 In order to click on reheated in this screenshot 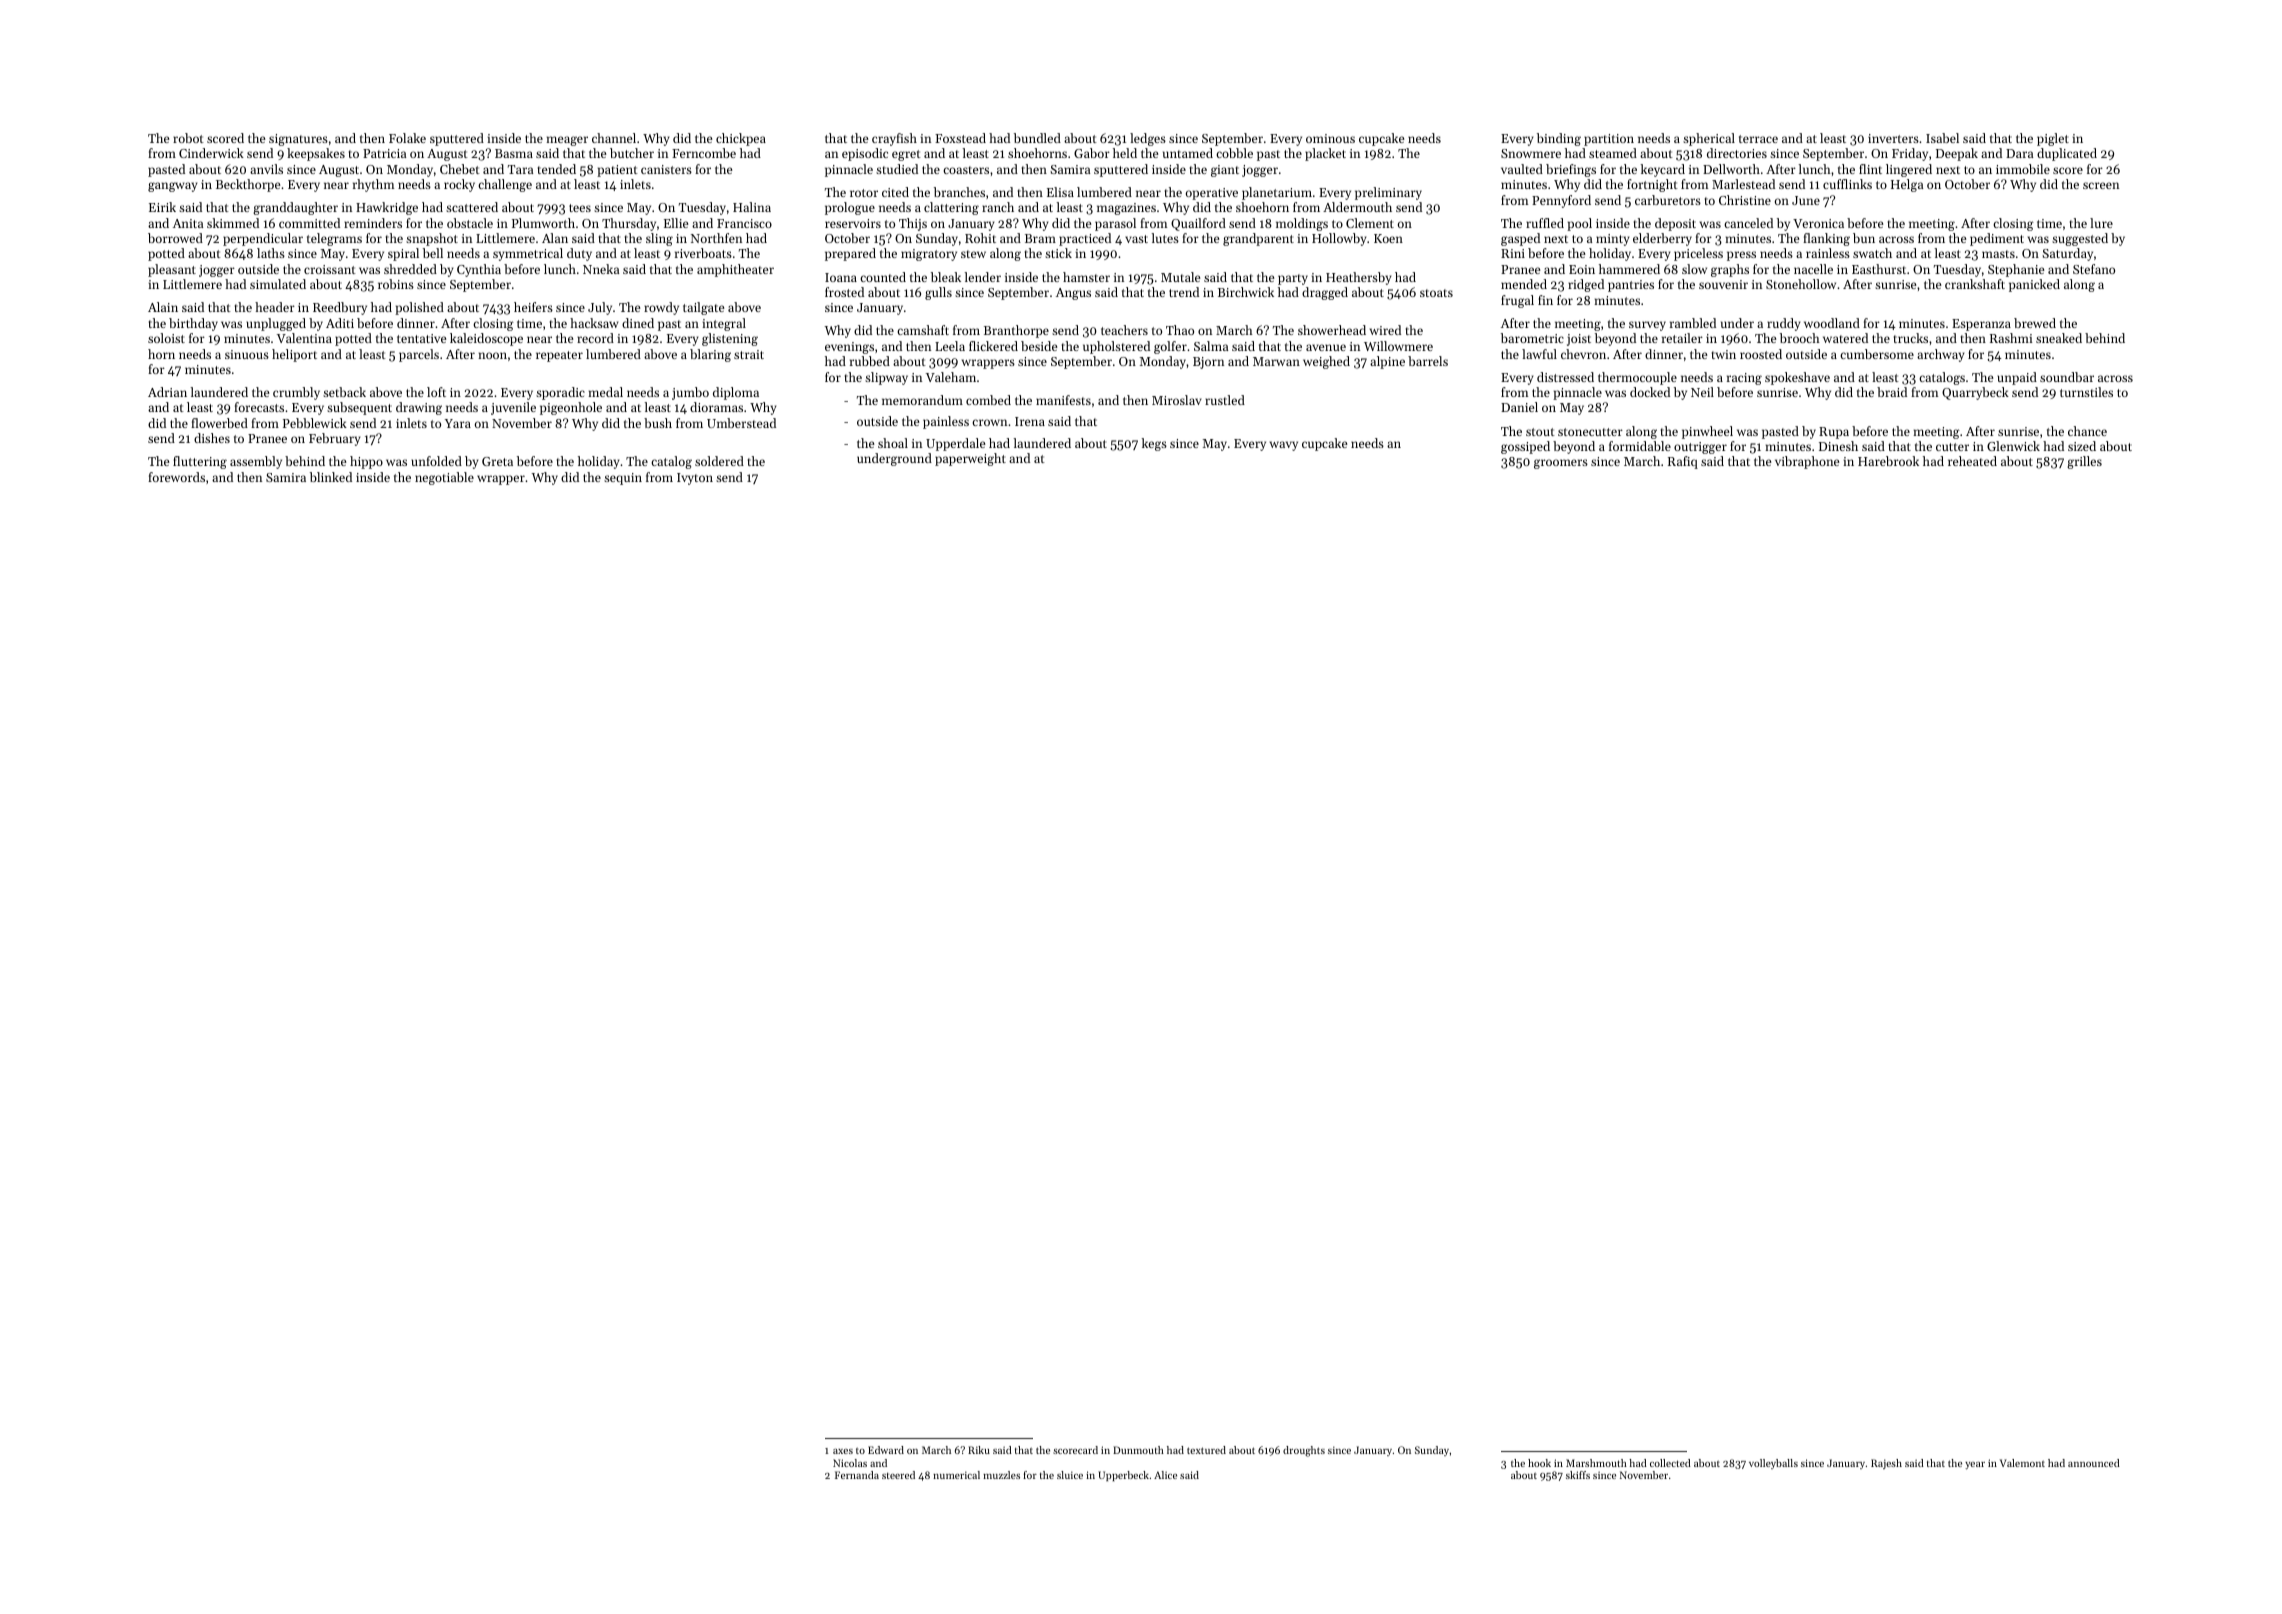, I will do `click(1972, 461)`.
